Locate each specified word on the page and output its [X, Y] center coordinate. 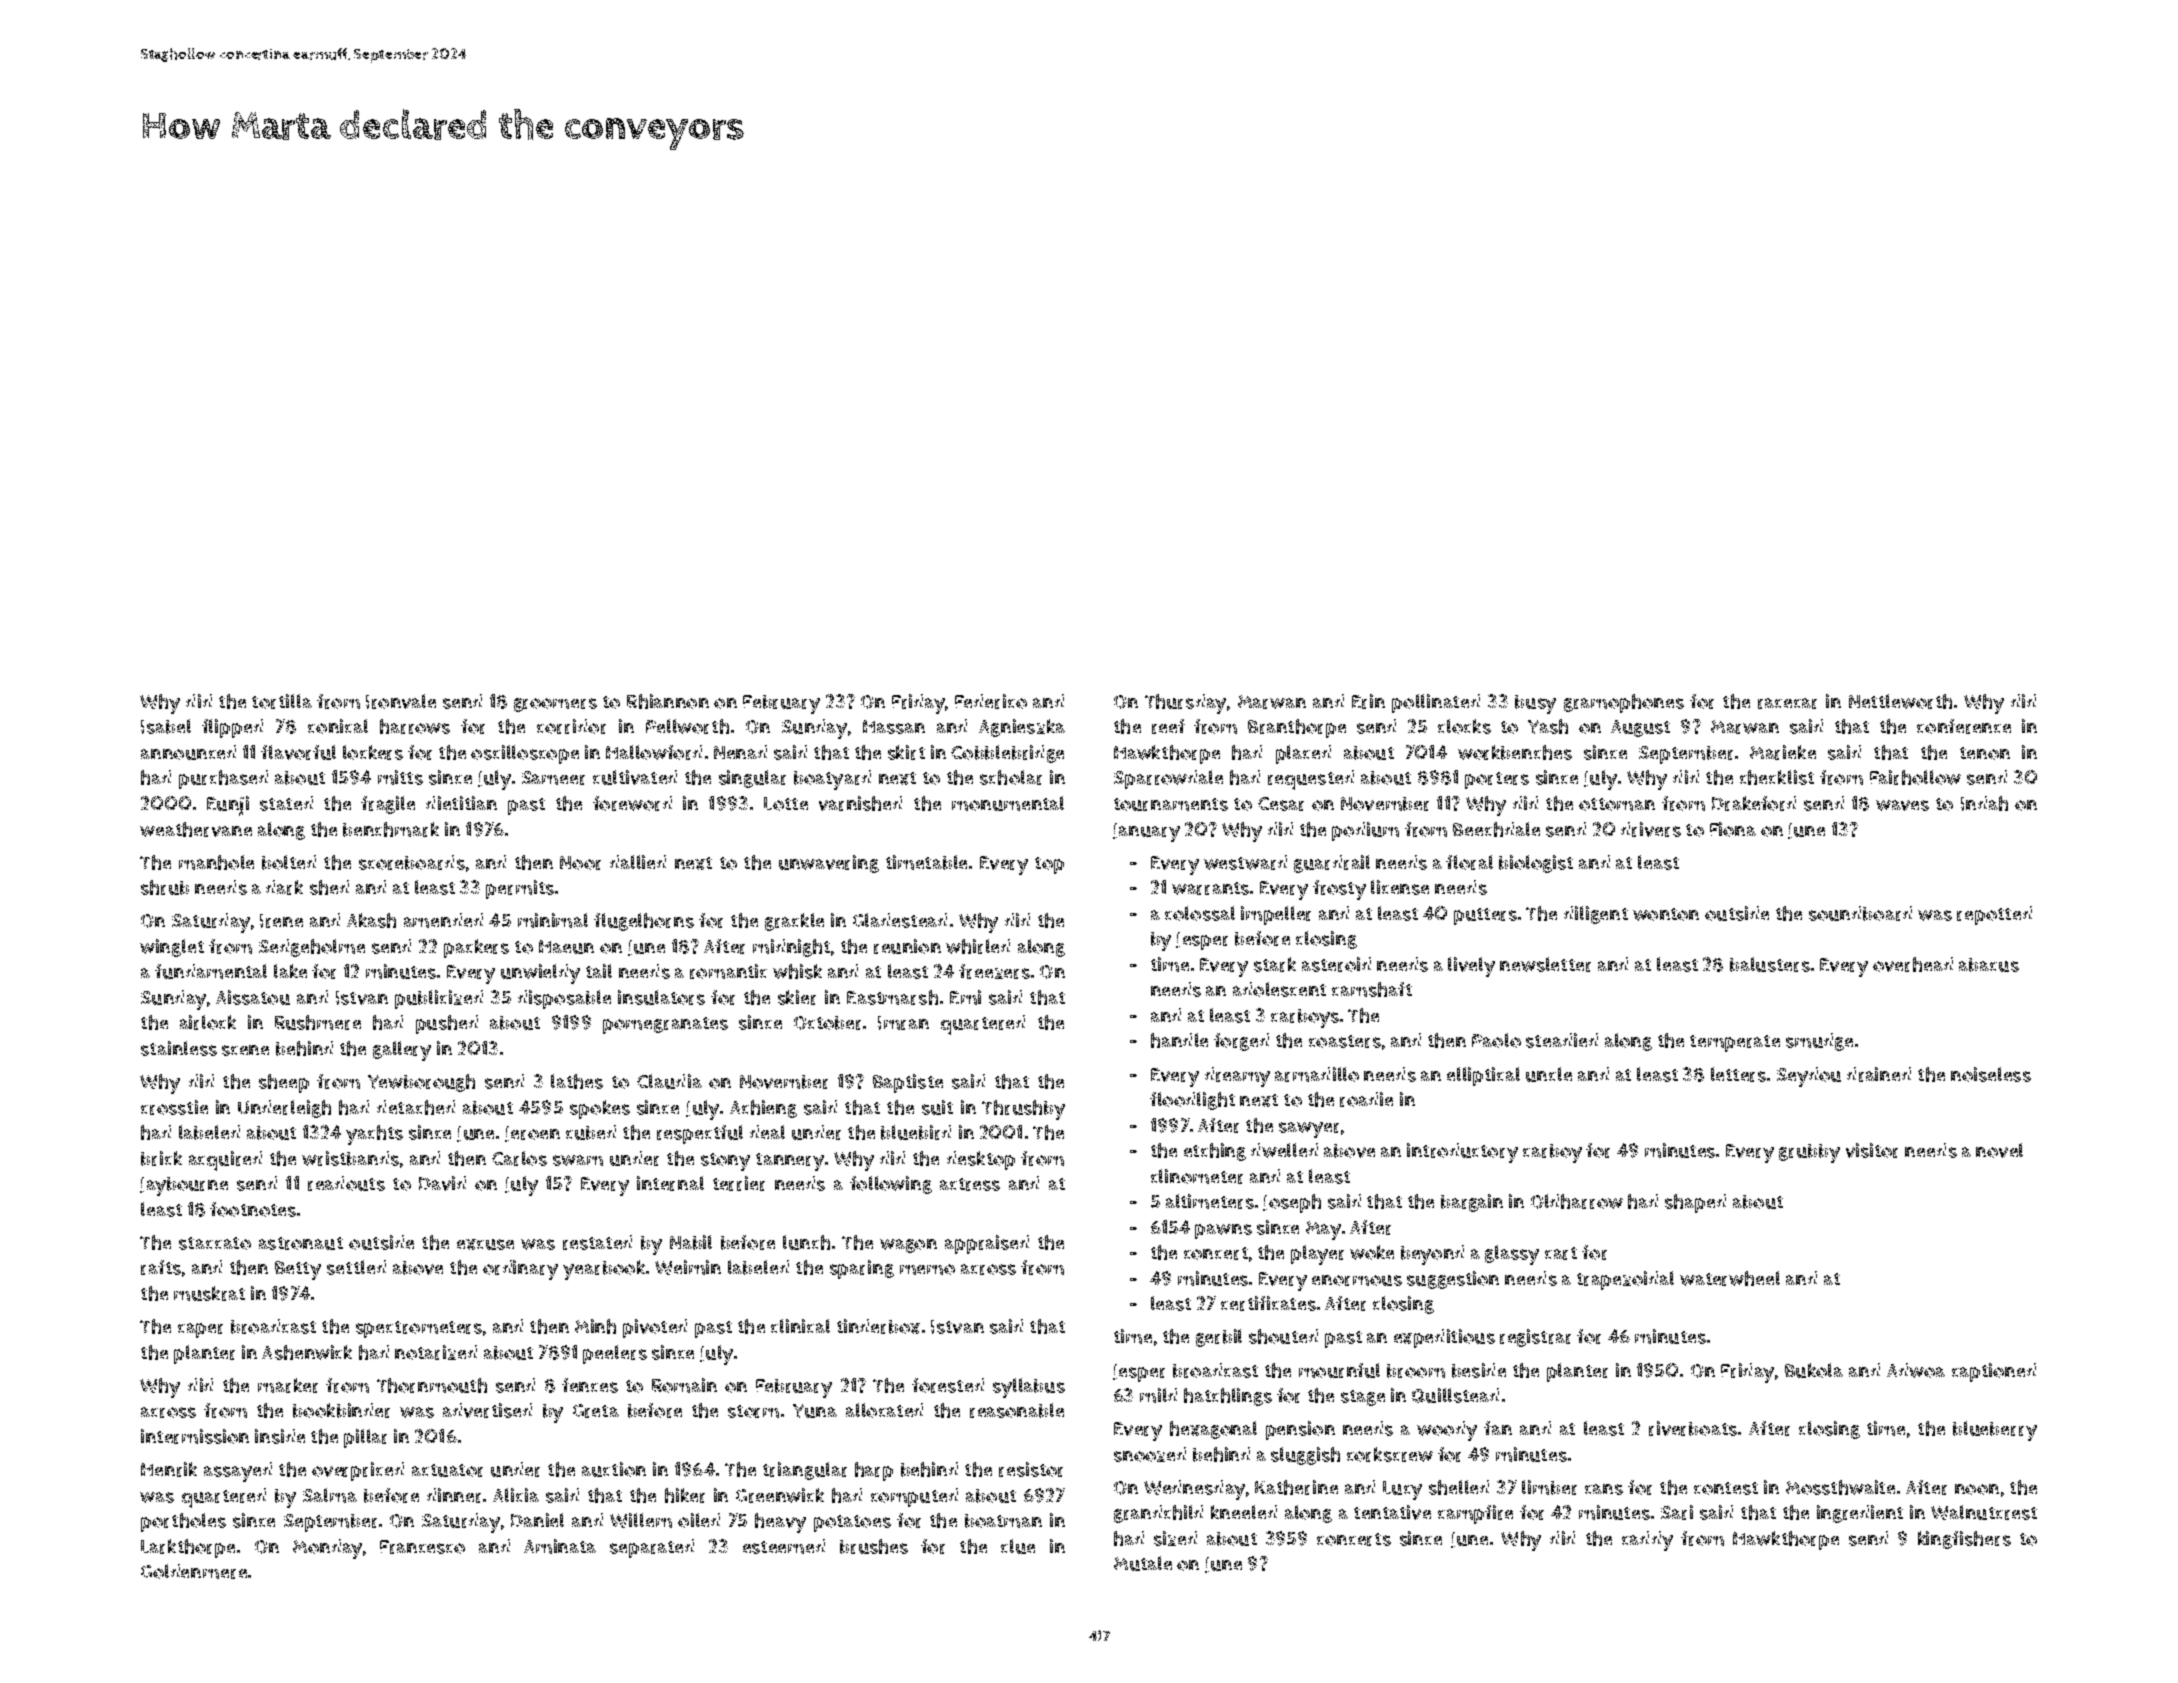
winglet [172, 948]
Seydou [1809, 1077]
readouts [346, 1183]
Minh [595, 1326]
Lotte [786, 804]
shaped [1695, 1203]
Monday [327, 1549]
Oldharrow [1577, 1201]
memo [927, 1269]
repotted [1994, 915]
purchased [223, 779]
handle [1179, 1040]
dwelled [1284, 1150]
